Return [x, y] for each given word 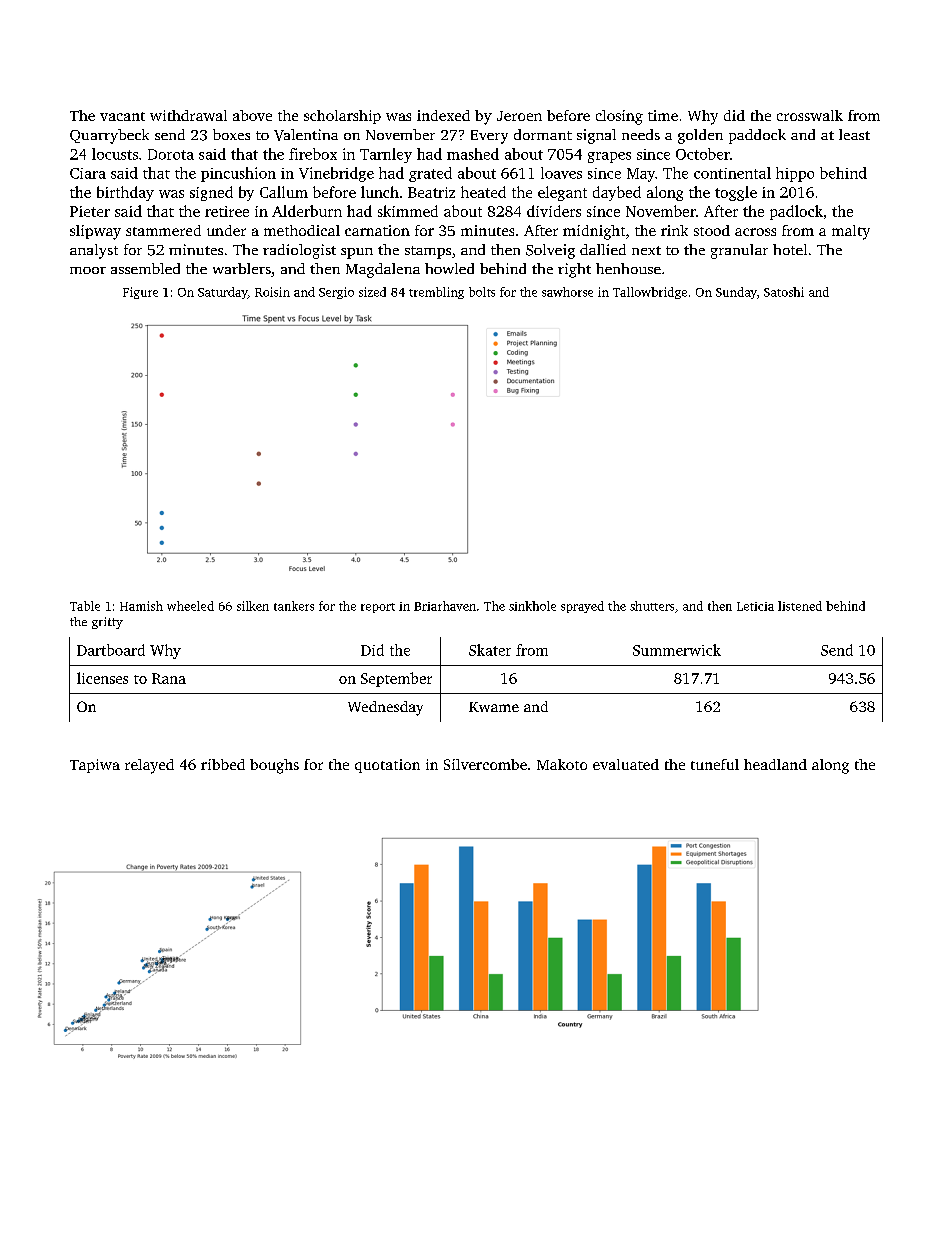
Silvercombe [485, 764]
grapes [609, 157]
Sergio [336, 293]
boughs [274, 766]
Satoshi [784, 292]
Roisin [272, 292]
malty [851, 232]
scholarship [342, 117]
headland [775, 764]
